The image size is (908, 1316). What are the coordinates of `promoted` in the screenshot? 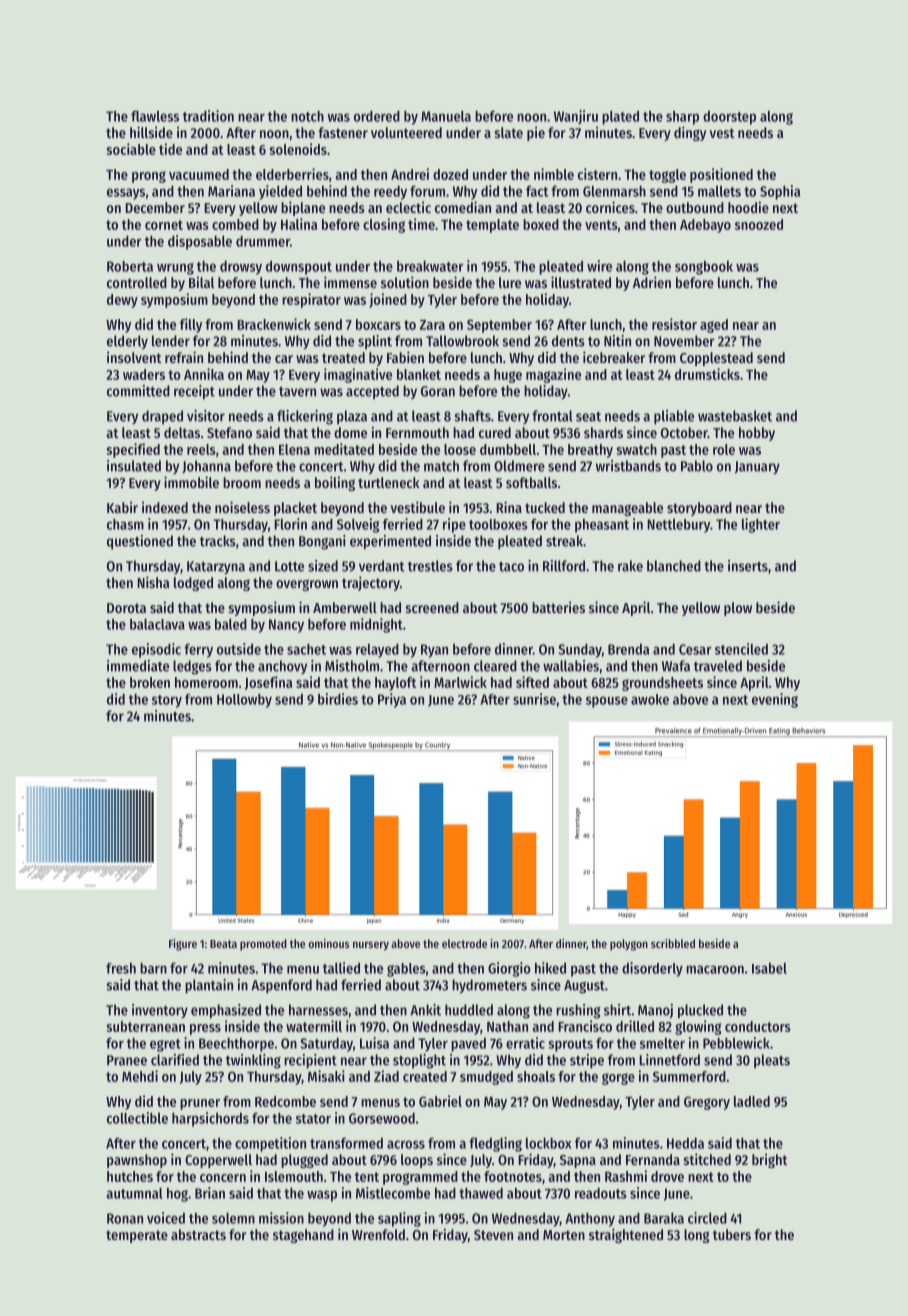 It's located at (263, 945).
